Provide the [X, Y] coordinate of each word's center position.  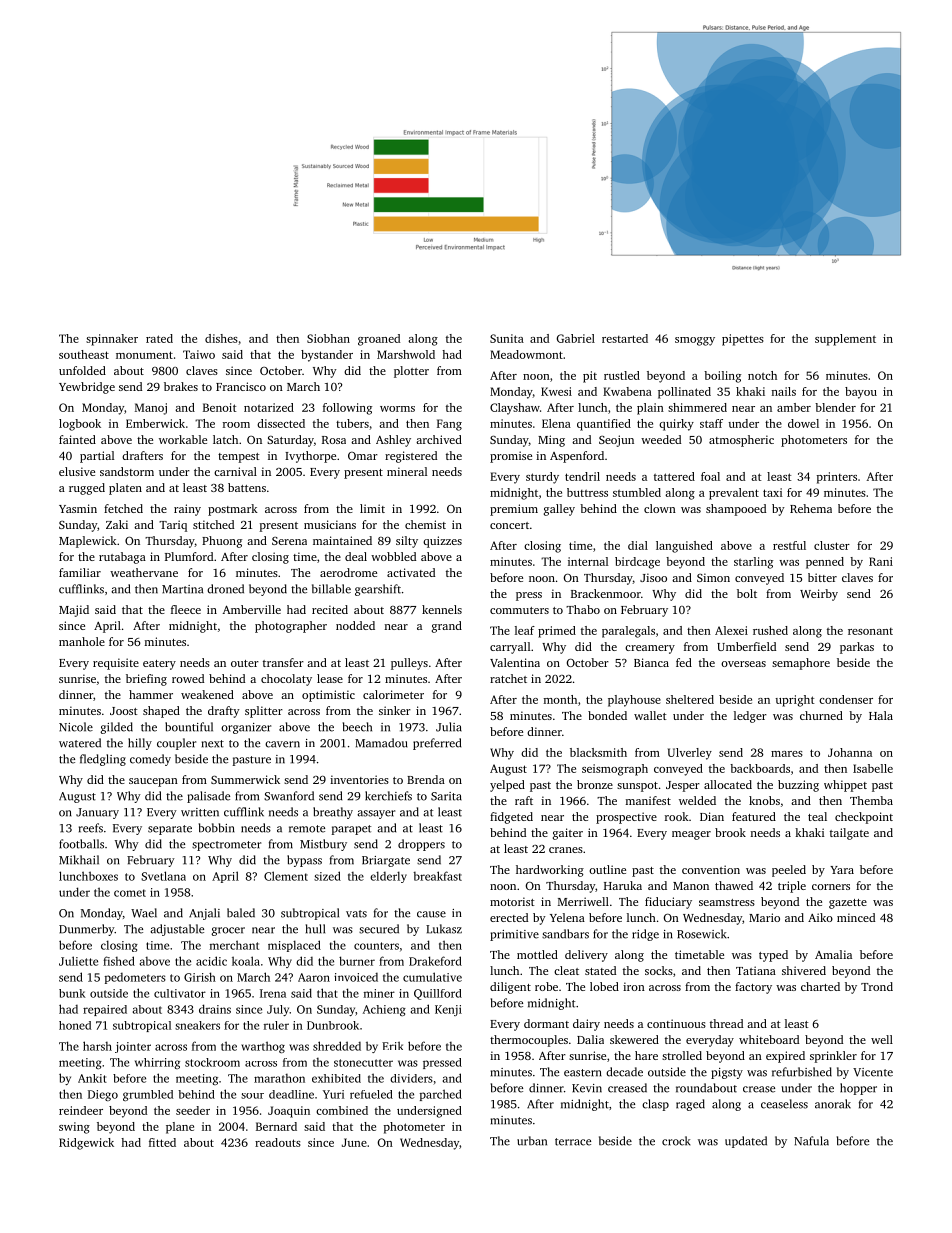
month [560, 699]
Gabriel [575, 338]
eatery [159, 665]
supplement [845, 340]
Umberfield [746, 646]
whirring [157, 1063]
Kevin [587, 1088]
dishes [221, 338]
